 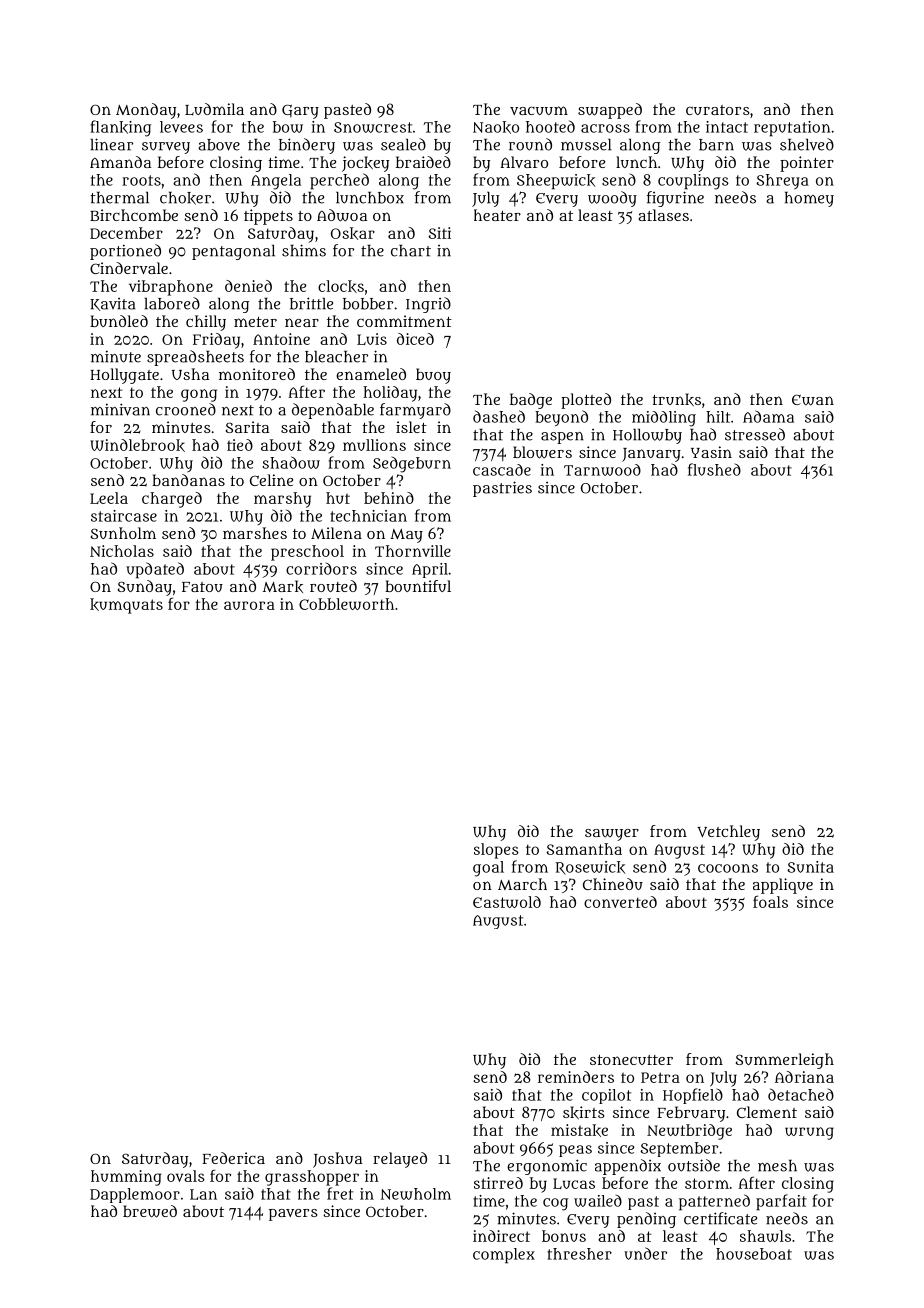 What do you see at coordinates (276, 182) in the document?
I see `Angela` at bounding box center [276, 182].
